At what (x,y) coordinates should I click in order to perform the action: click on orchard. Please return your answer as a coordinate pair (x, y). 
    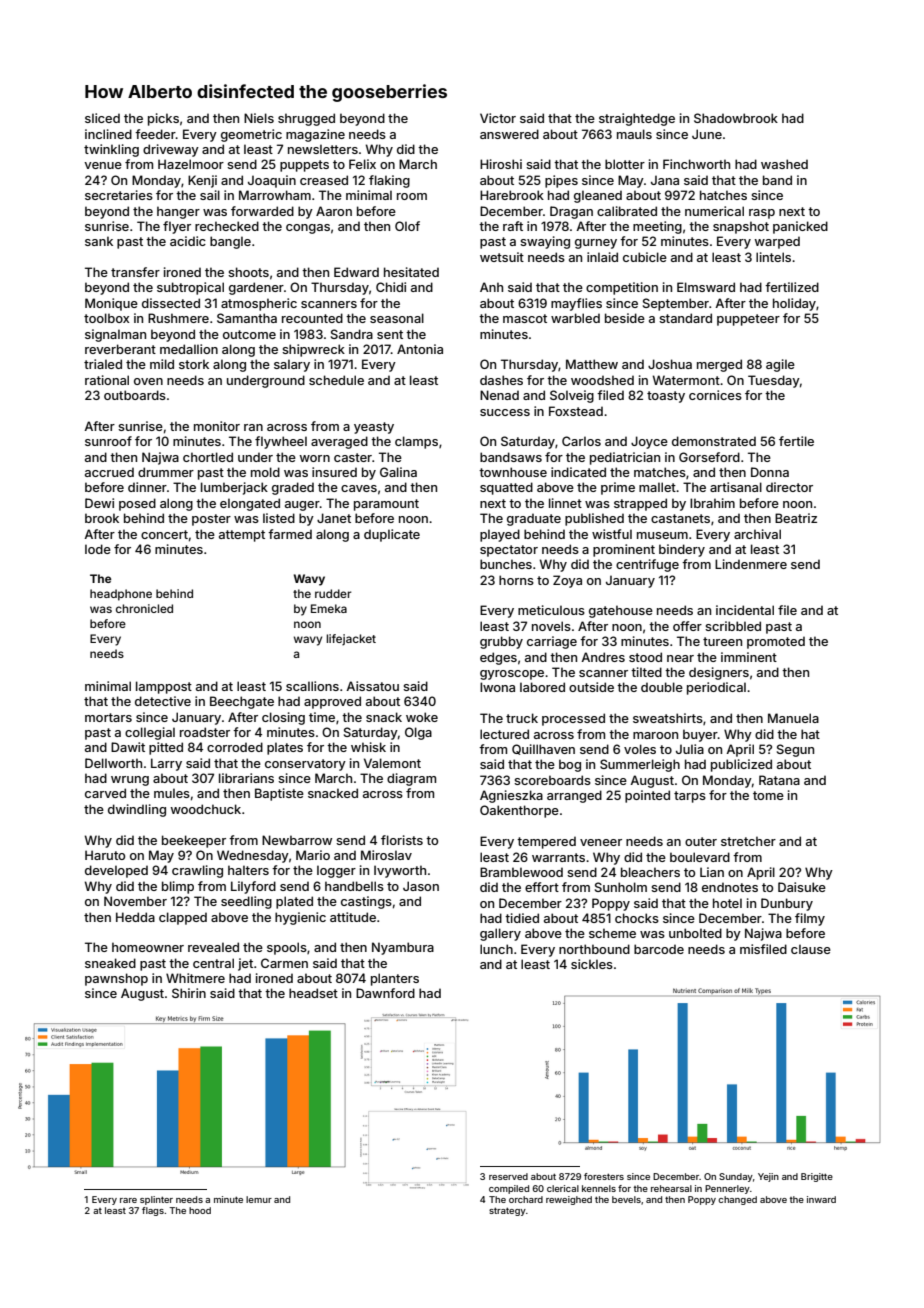
    Looking at the image, I should click on (526, 1199).
